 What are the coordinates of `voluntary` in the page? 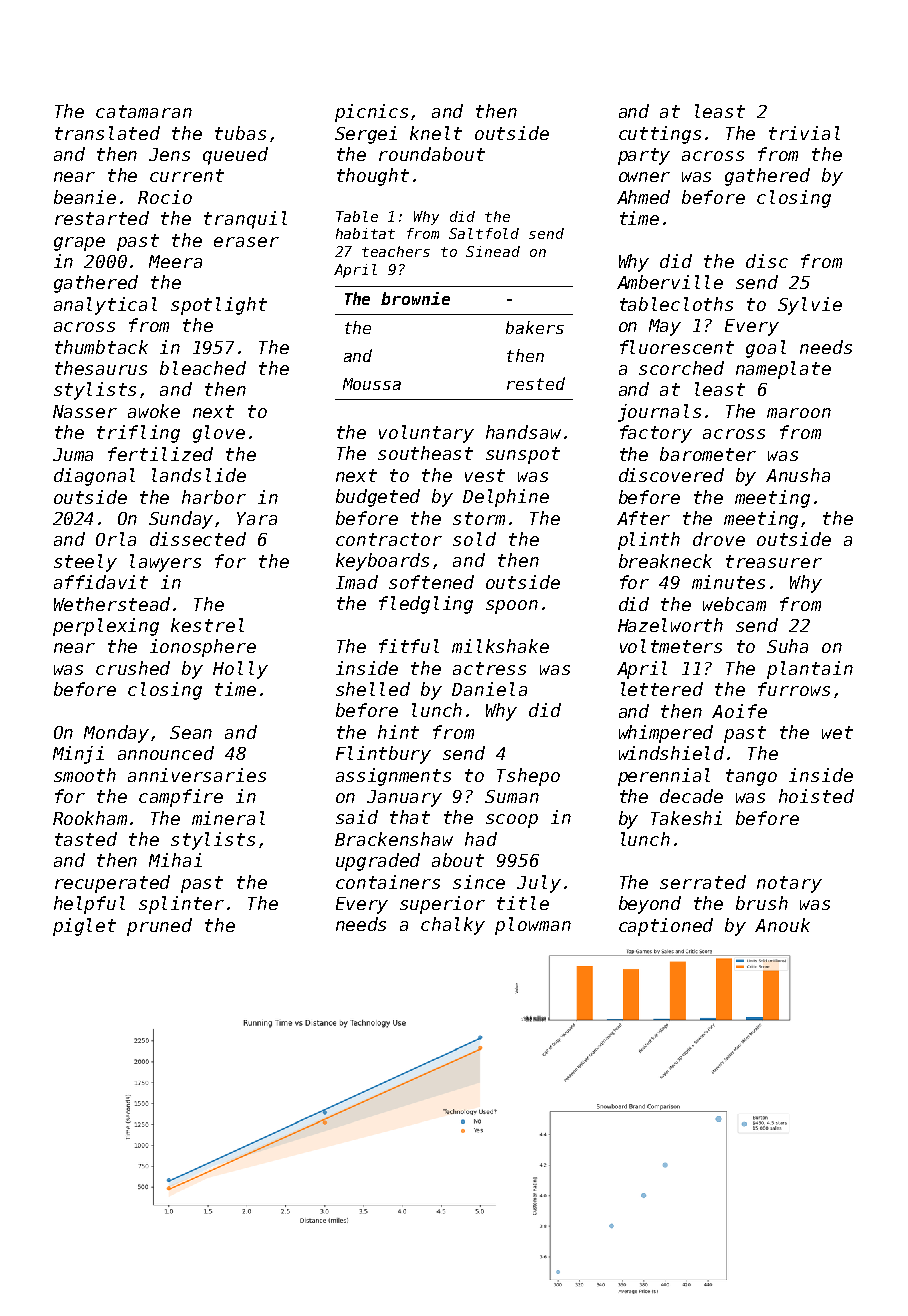 It's located at (426, 434).
